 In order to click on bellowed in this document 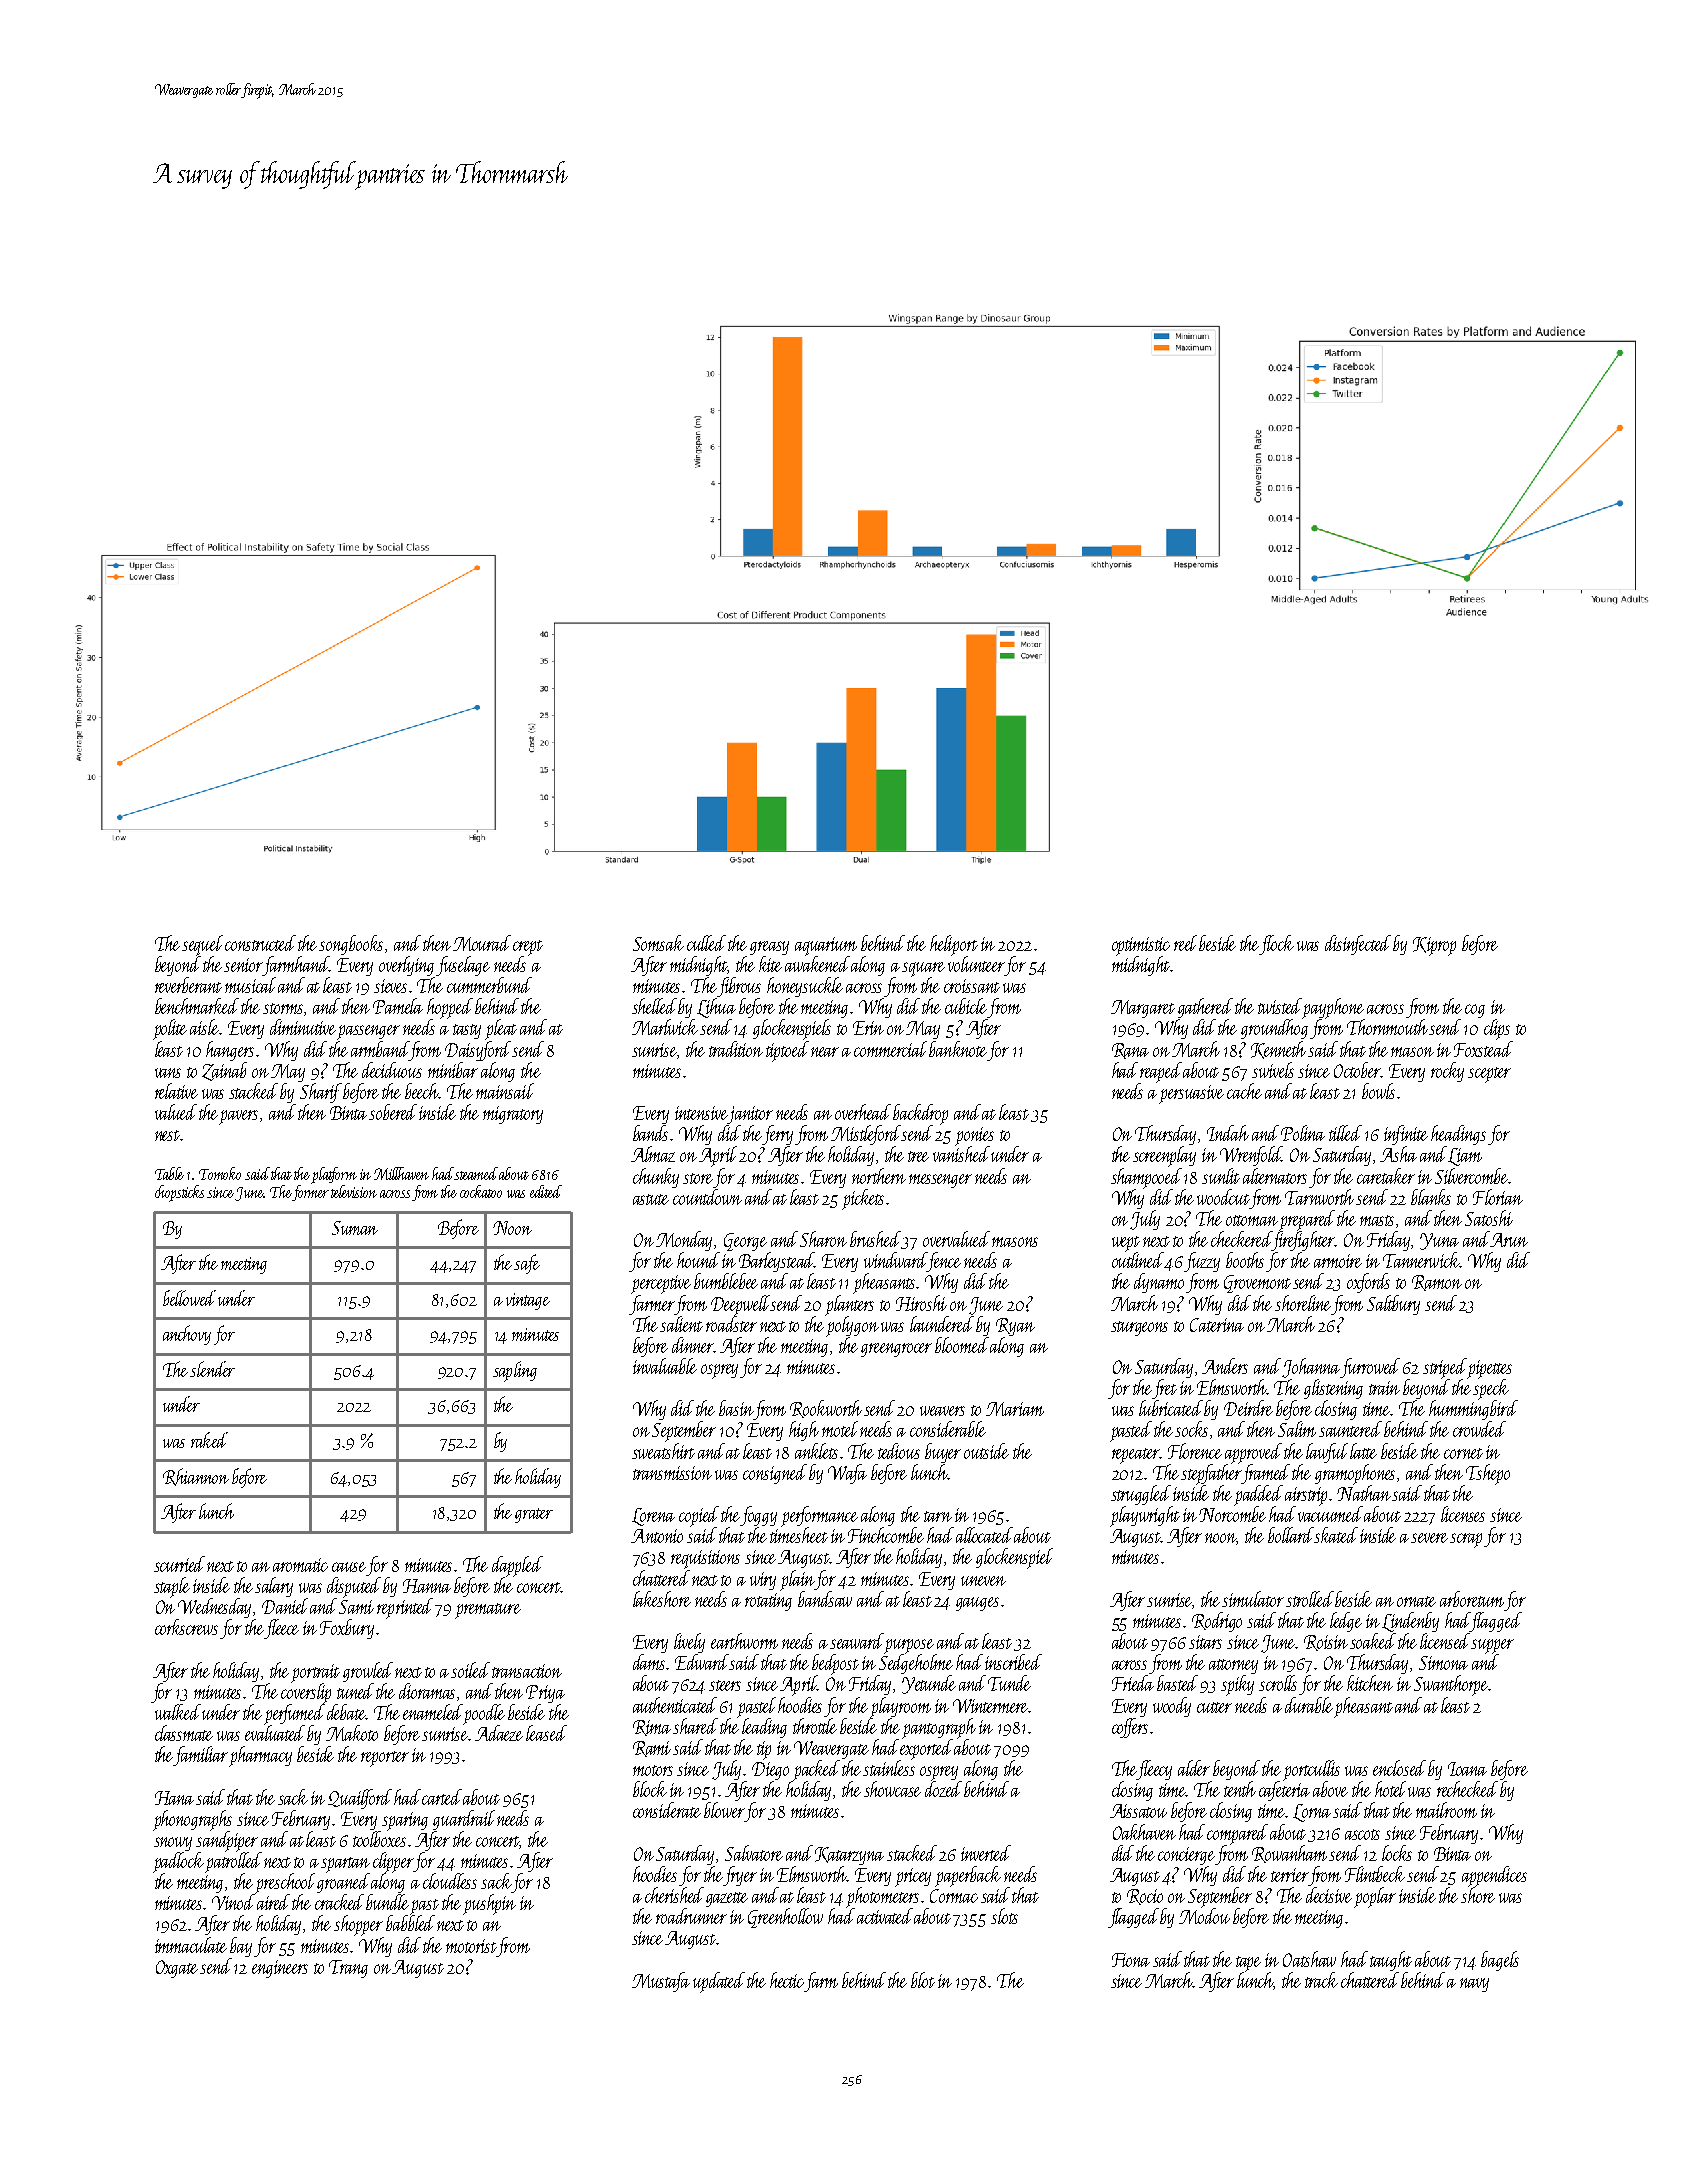, I will do `click(189, 1298)`.
